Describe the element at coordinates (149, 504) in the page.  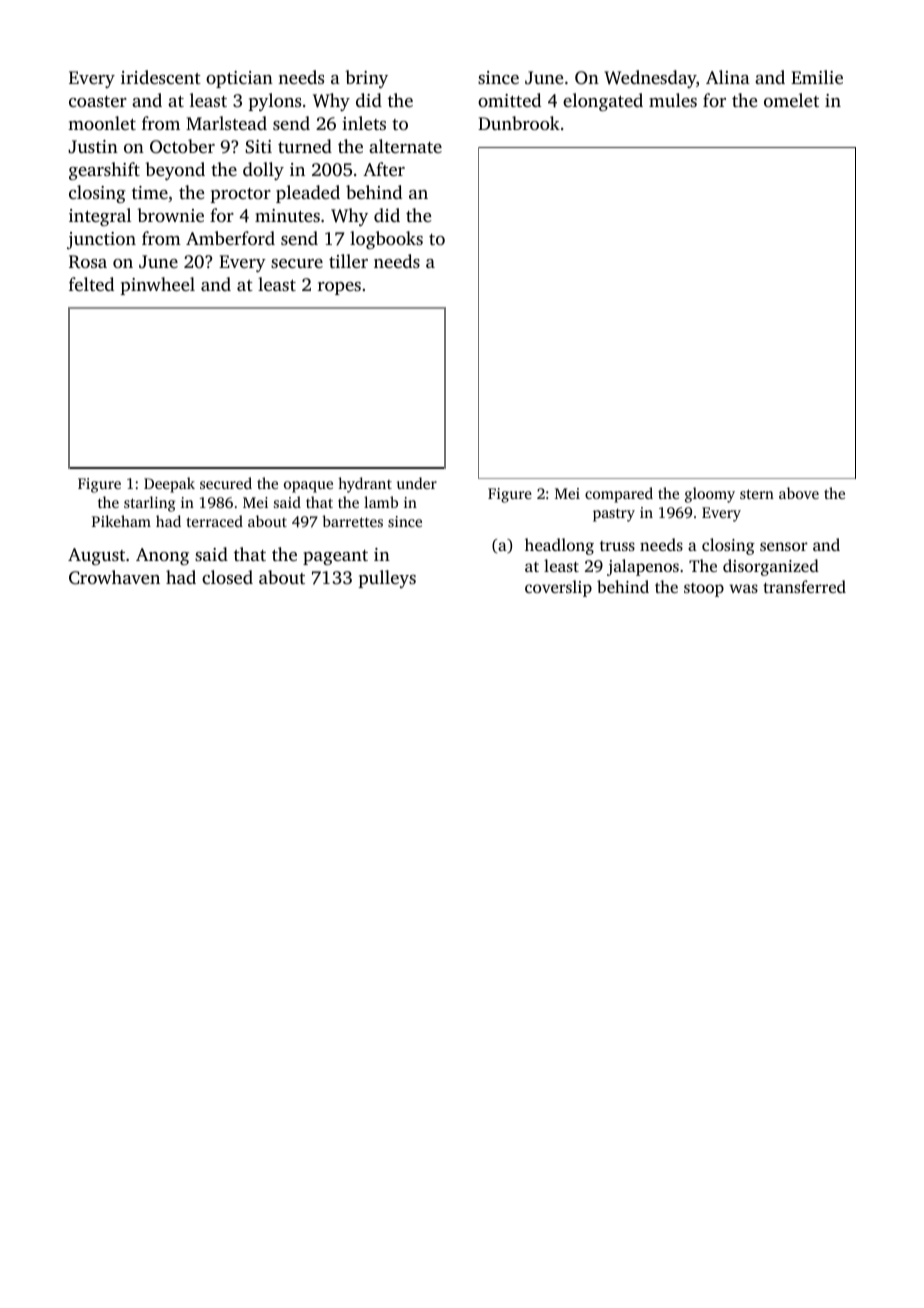
I see `starling` at that location.
